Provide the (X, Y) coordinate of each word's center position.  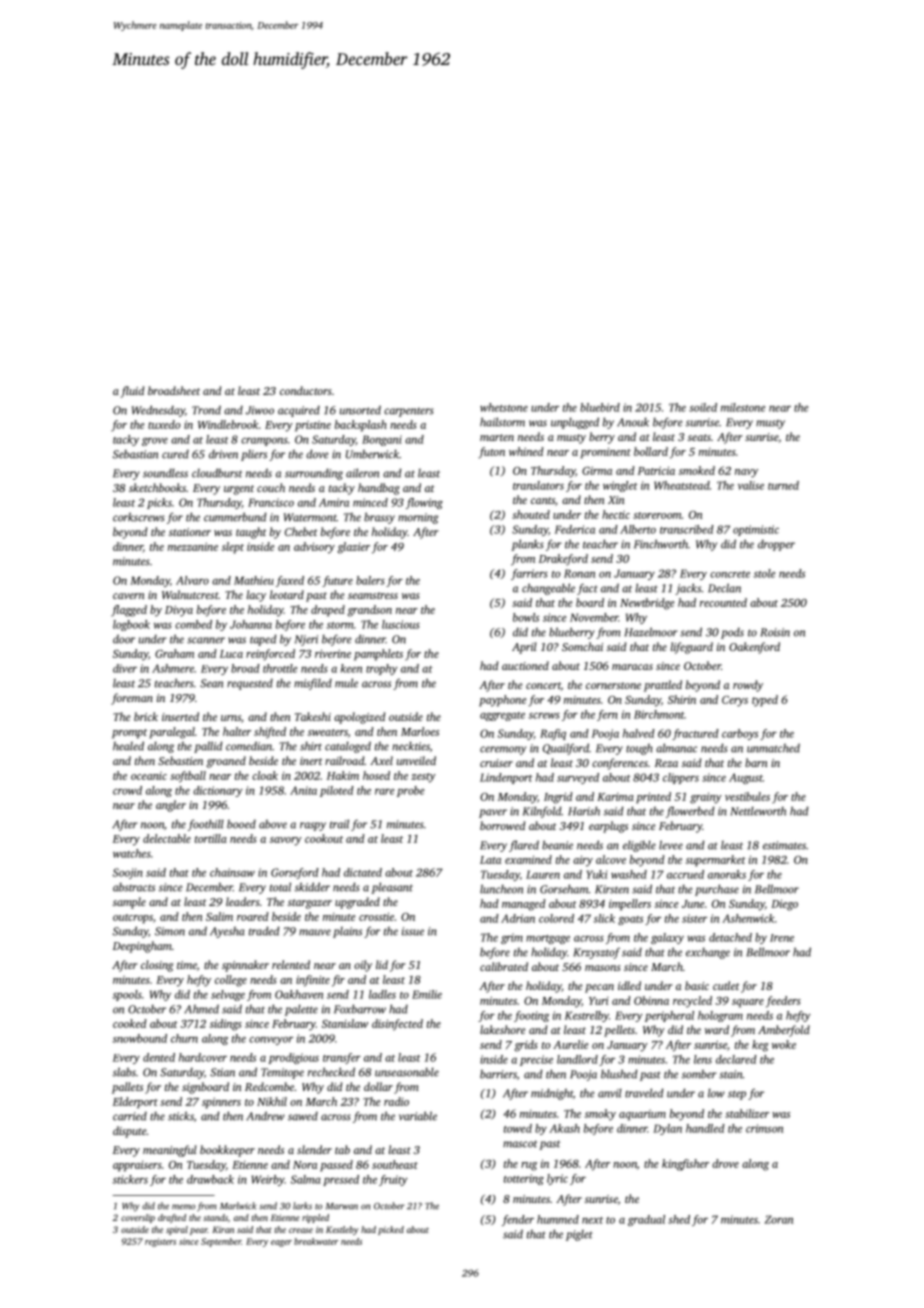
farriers (529, 574)
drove (725, 1163)
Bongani (382, 440)
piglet (579, 1235)
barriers (498, 1074)
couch (271, 487)
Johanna (251, 624)
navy (746, 473)
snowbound (140, 1038)
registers (160, 1242)
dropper (776, 545)
